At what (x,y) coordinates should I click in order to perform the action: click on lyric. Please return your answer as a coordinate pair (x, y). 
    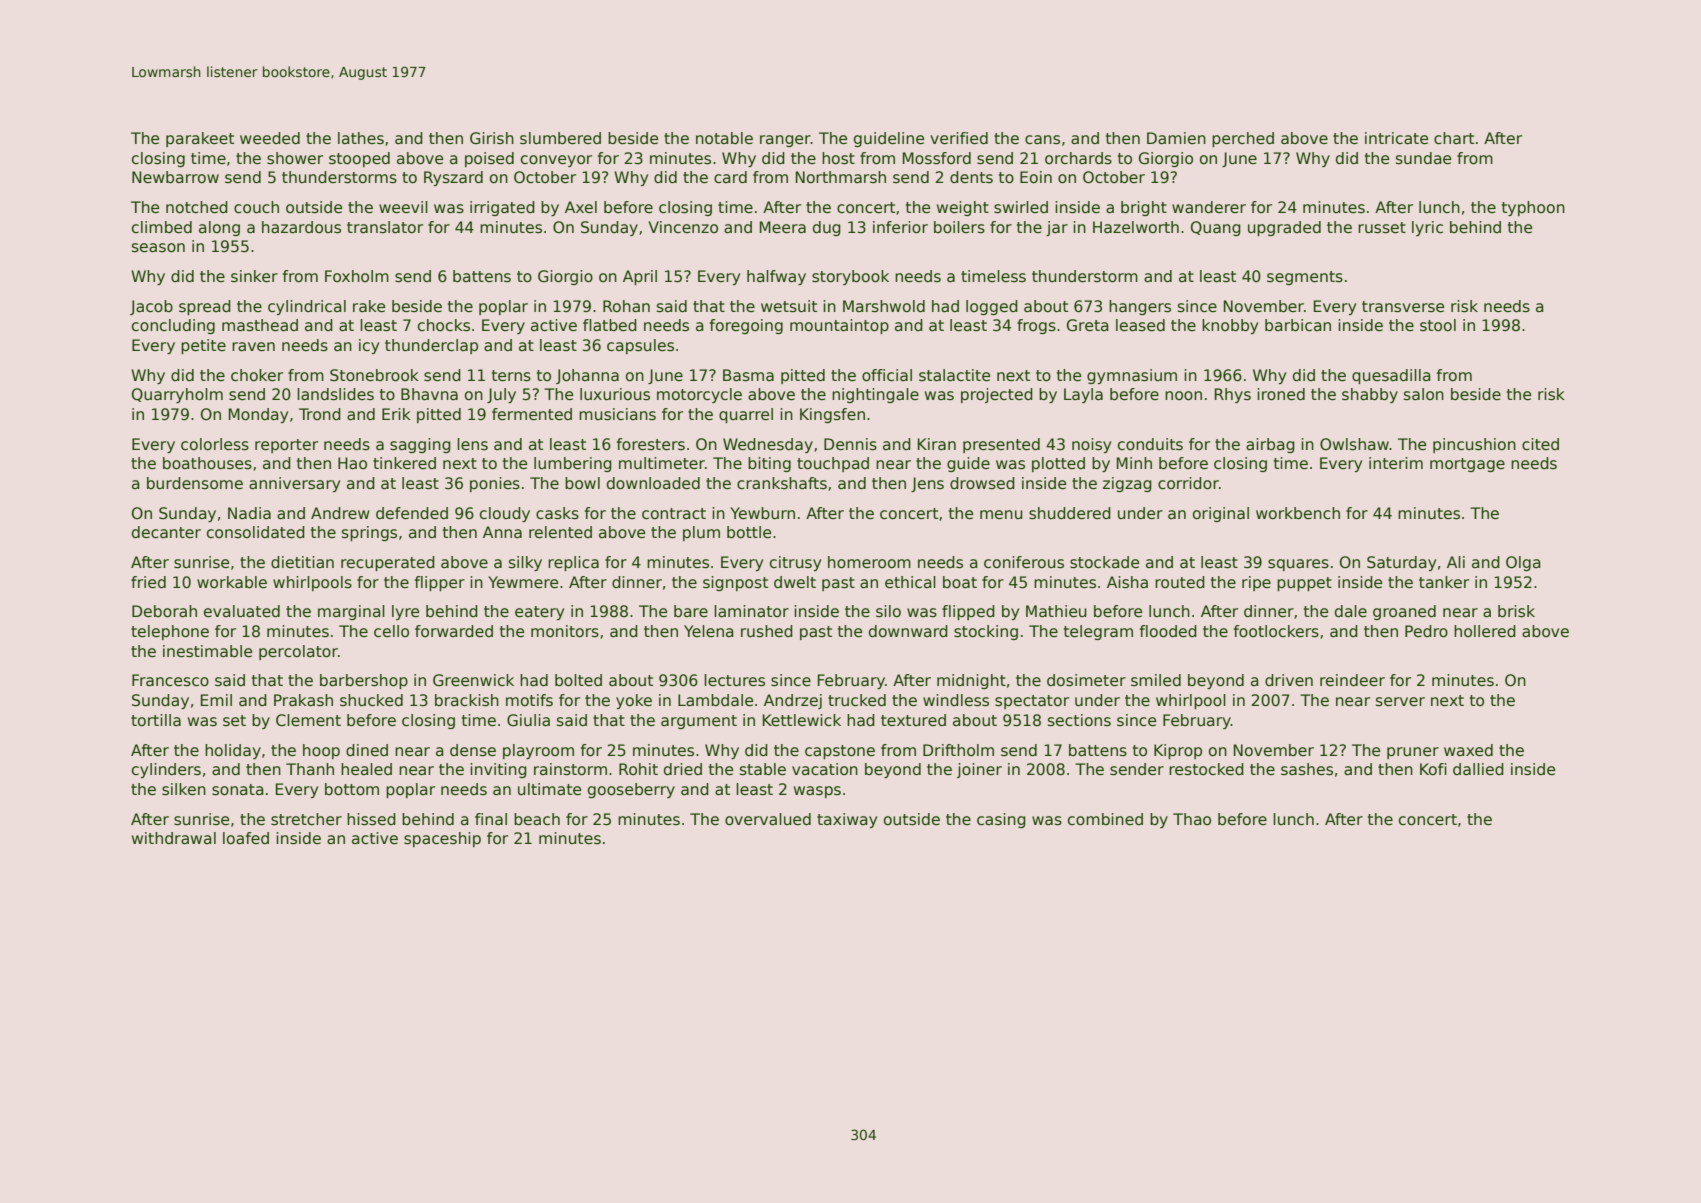
    Looking at the image, I should click on (1427, 228).
